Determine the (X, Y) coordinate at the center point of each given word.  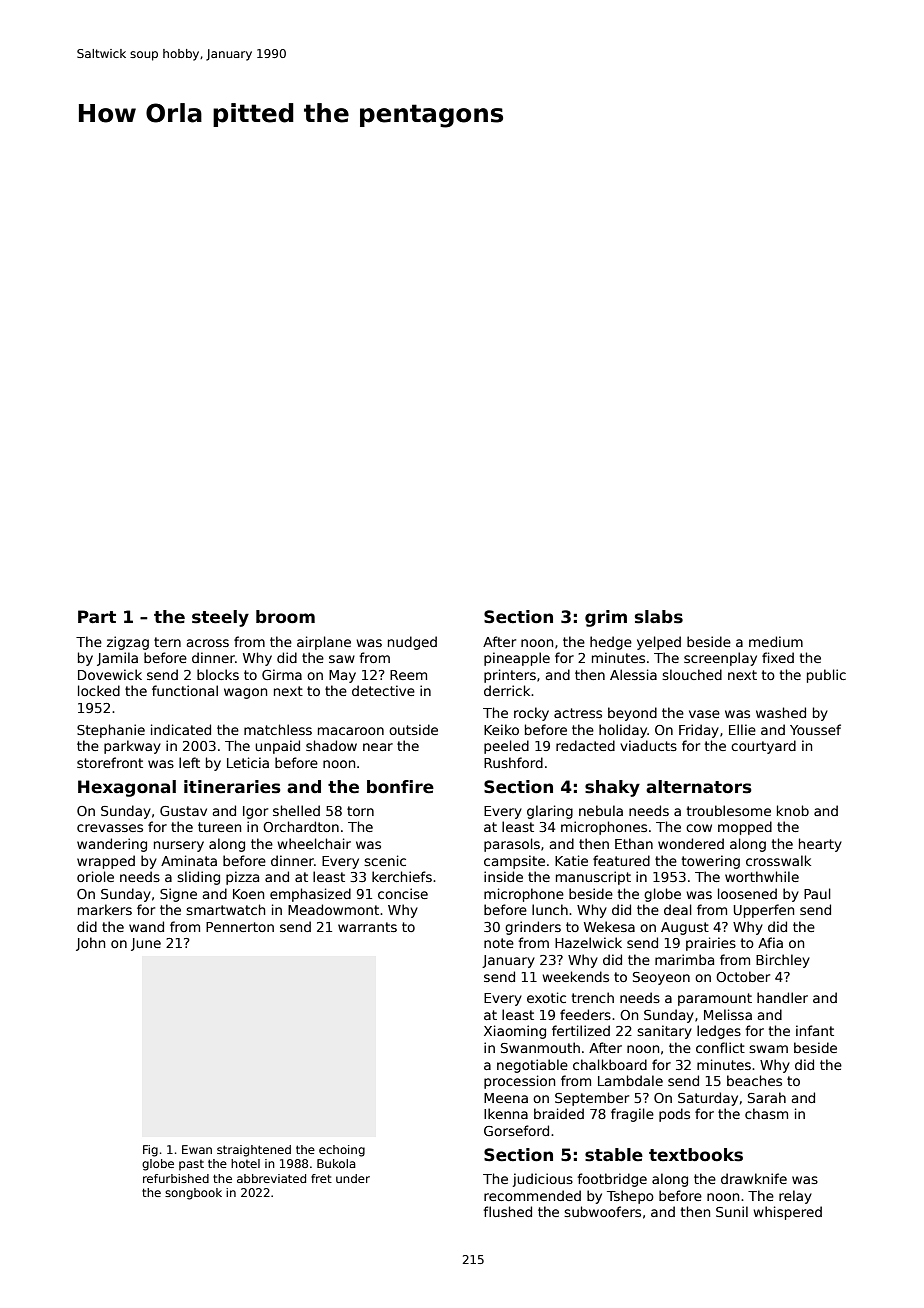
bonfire (400, 787)
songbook (193, 1194)
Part (97, 617)
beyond (632, 714)
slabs (659, 617)
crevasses (110, 828)
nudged (412, 643)
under (353, 1178)
